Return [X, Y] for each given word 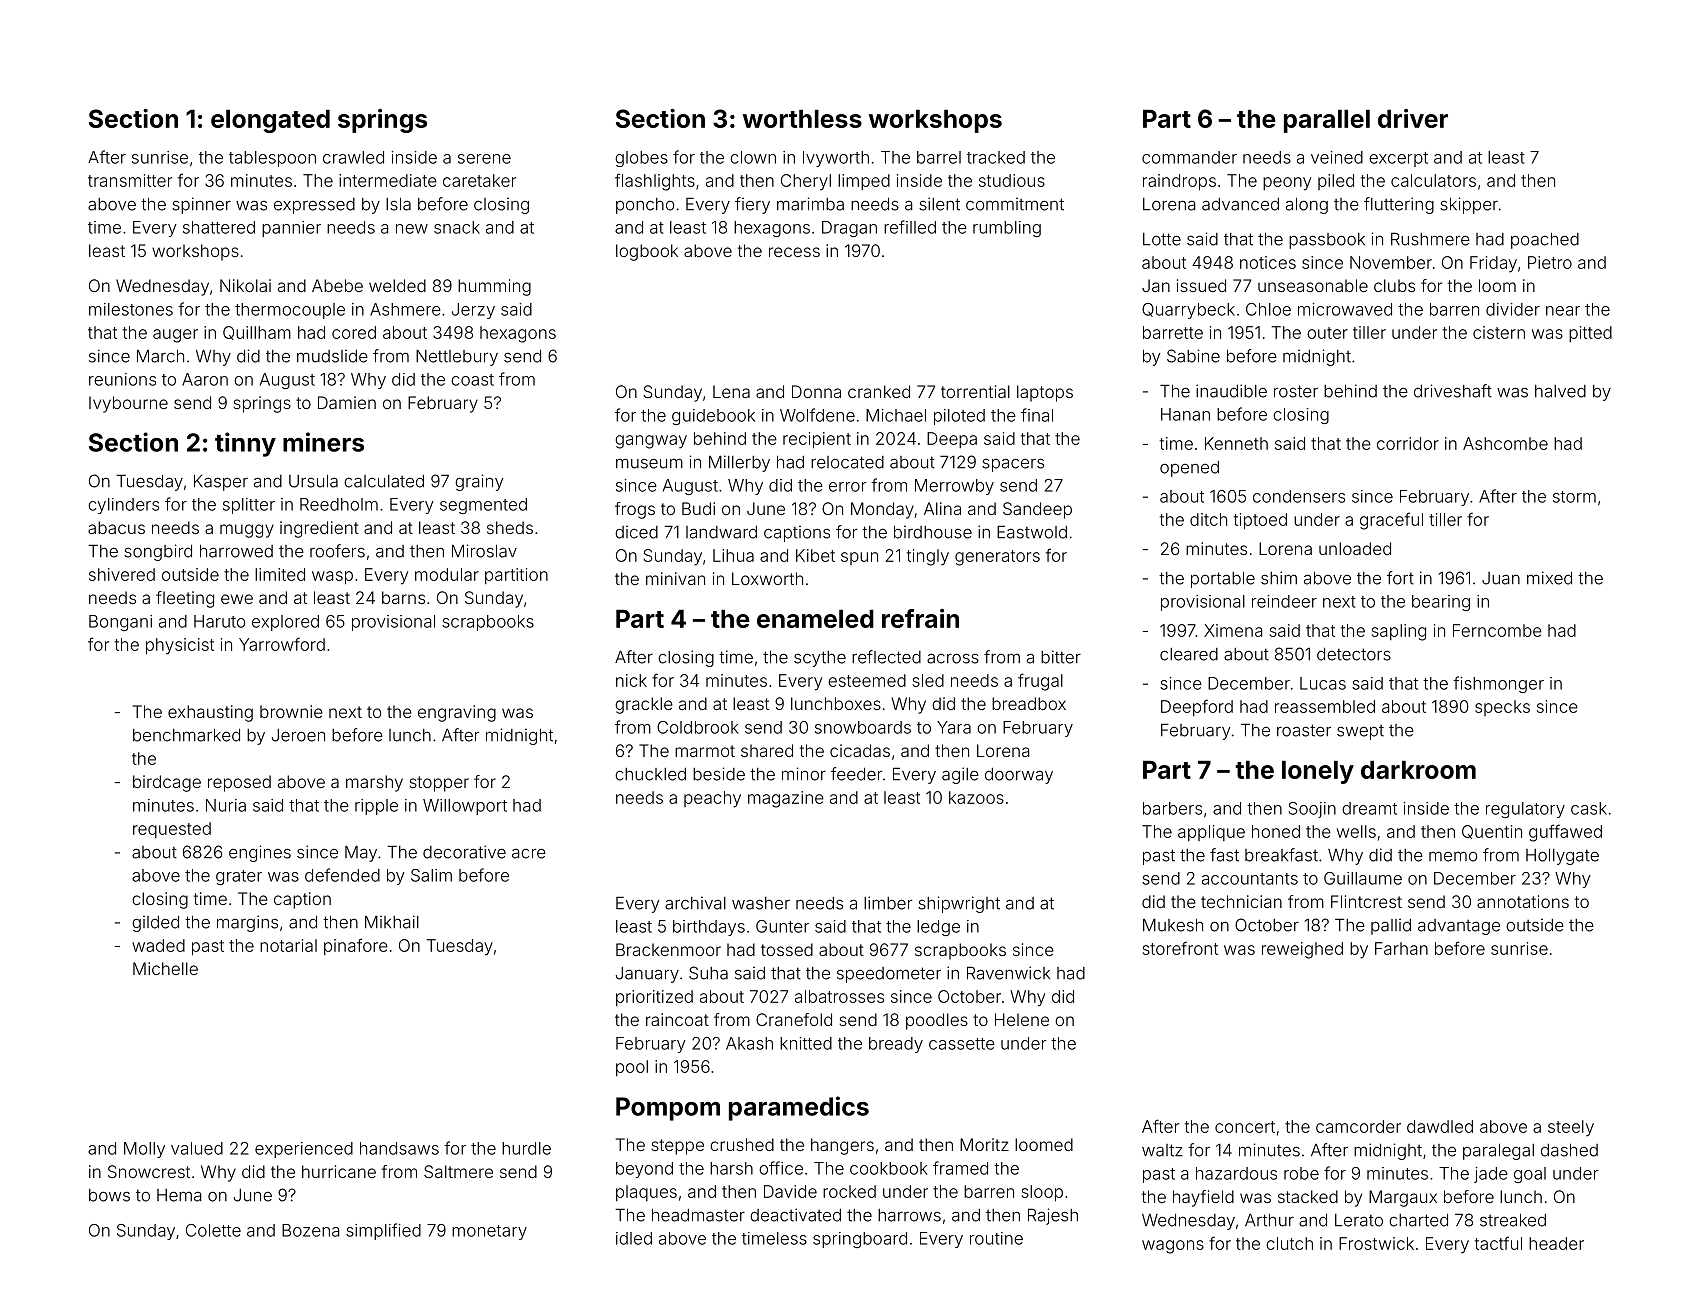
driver [1413, 118]
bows [109, 1195]
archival [695, 903]
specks [1502, 708]
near [1563, 311]
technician [1241, 901]
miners [323, 442]
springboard [860, 1240]
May [361, 853]
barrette [1173, 332]
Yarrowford [282, 644]
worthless [802, 118]
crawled [353, 157]
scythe [820, 659]
